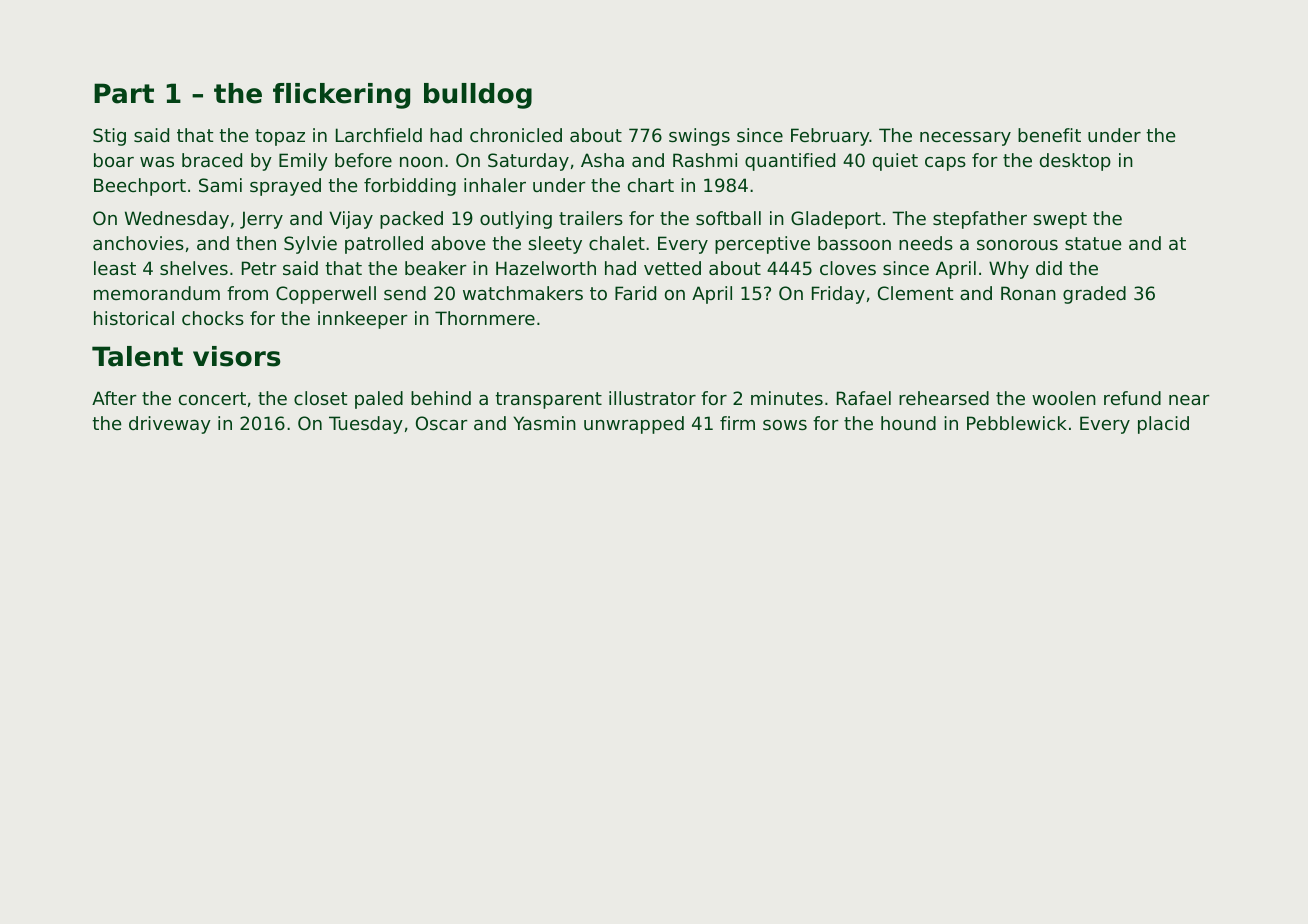 The image size is (1308, 924). What do you see at coordinates (1075, 162) in the screenshot?
I see `desktop` at bounding box center [1075, 162].
